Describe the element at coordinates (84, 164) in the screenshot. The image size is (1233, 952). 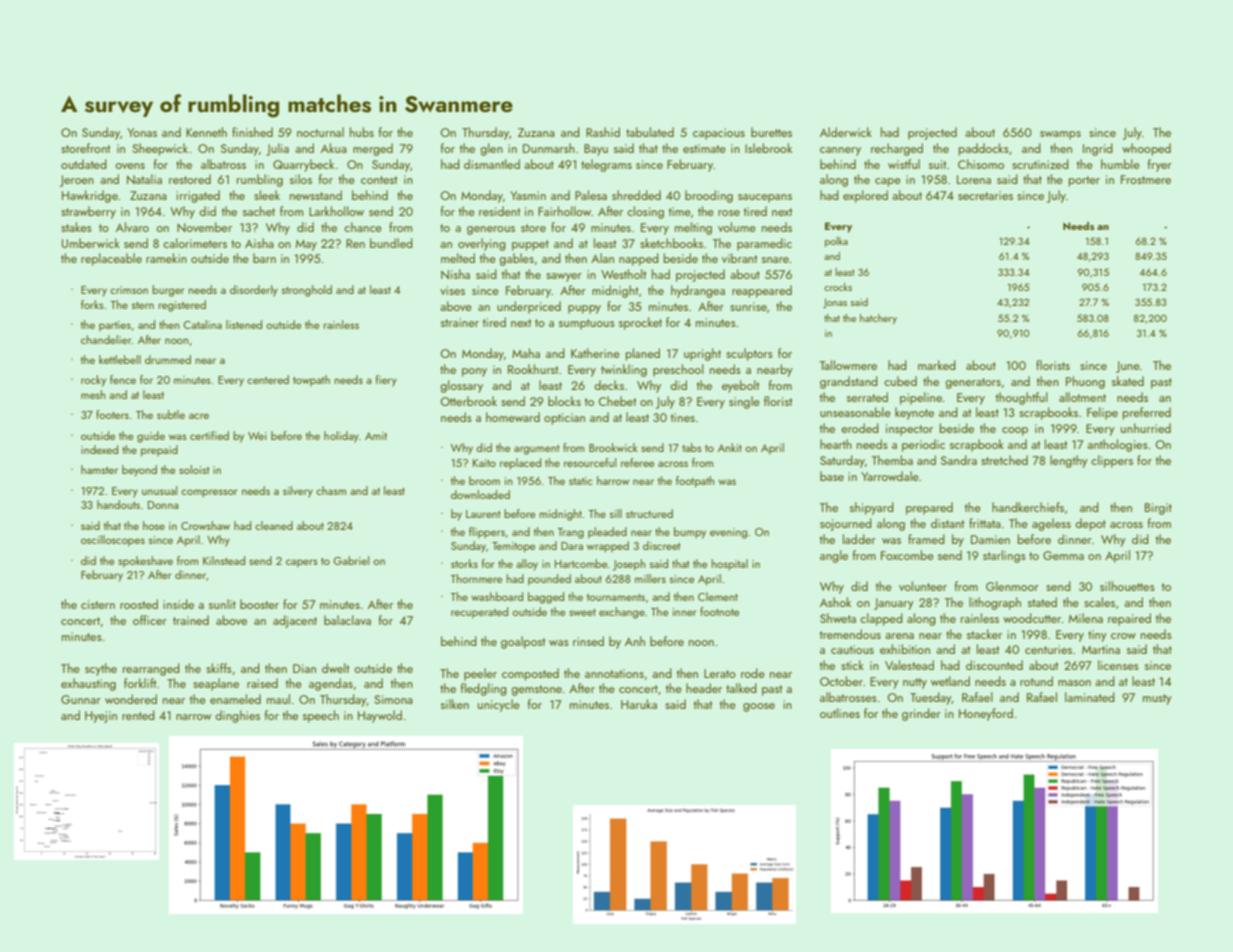
I see `outdated` at that location.
